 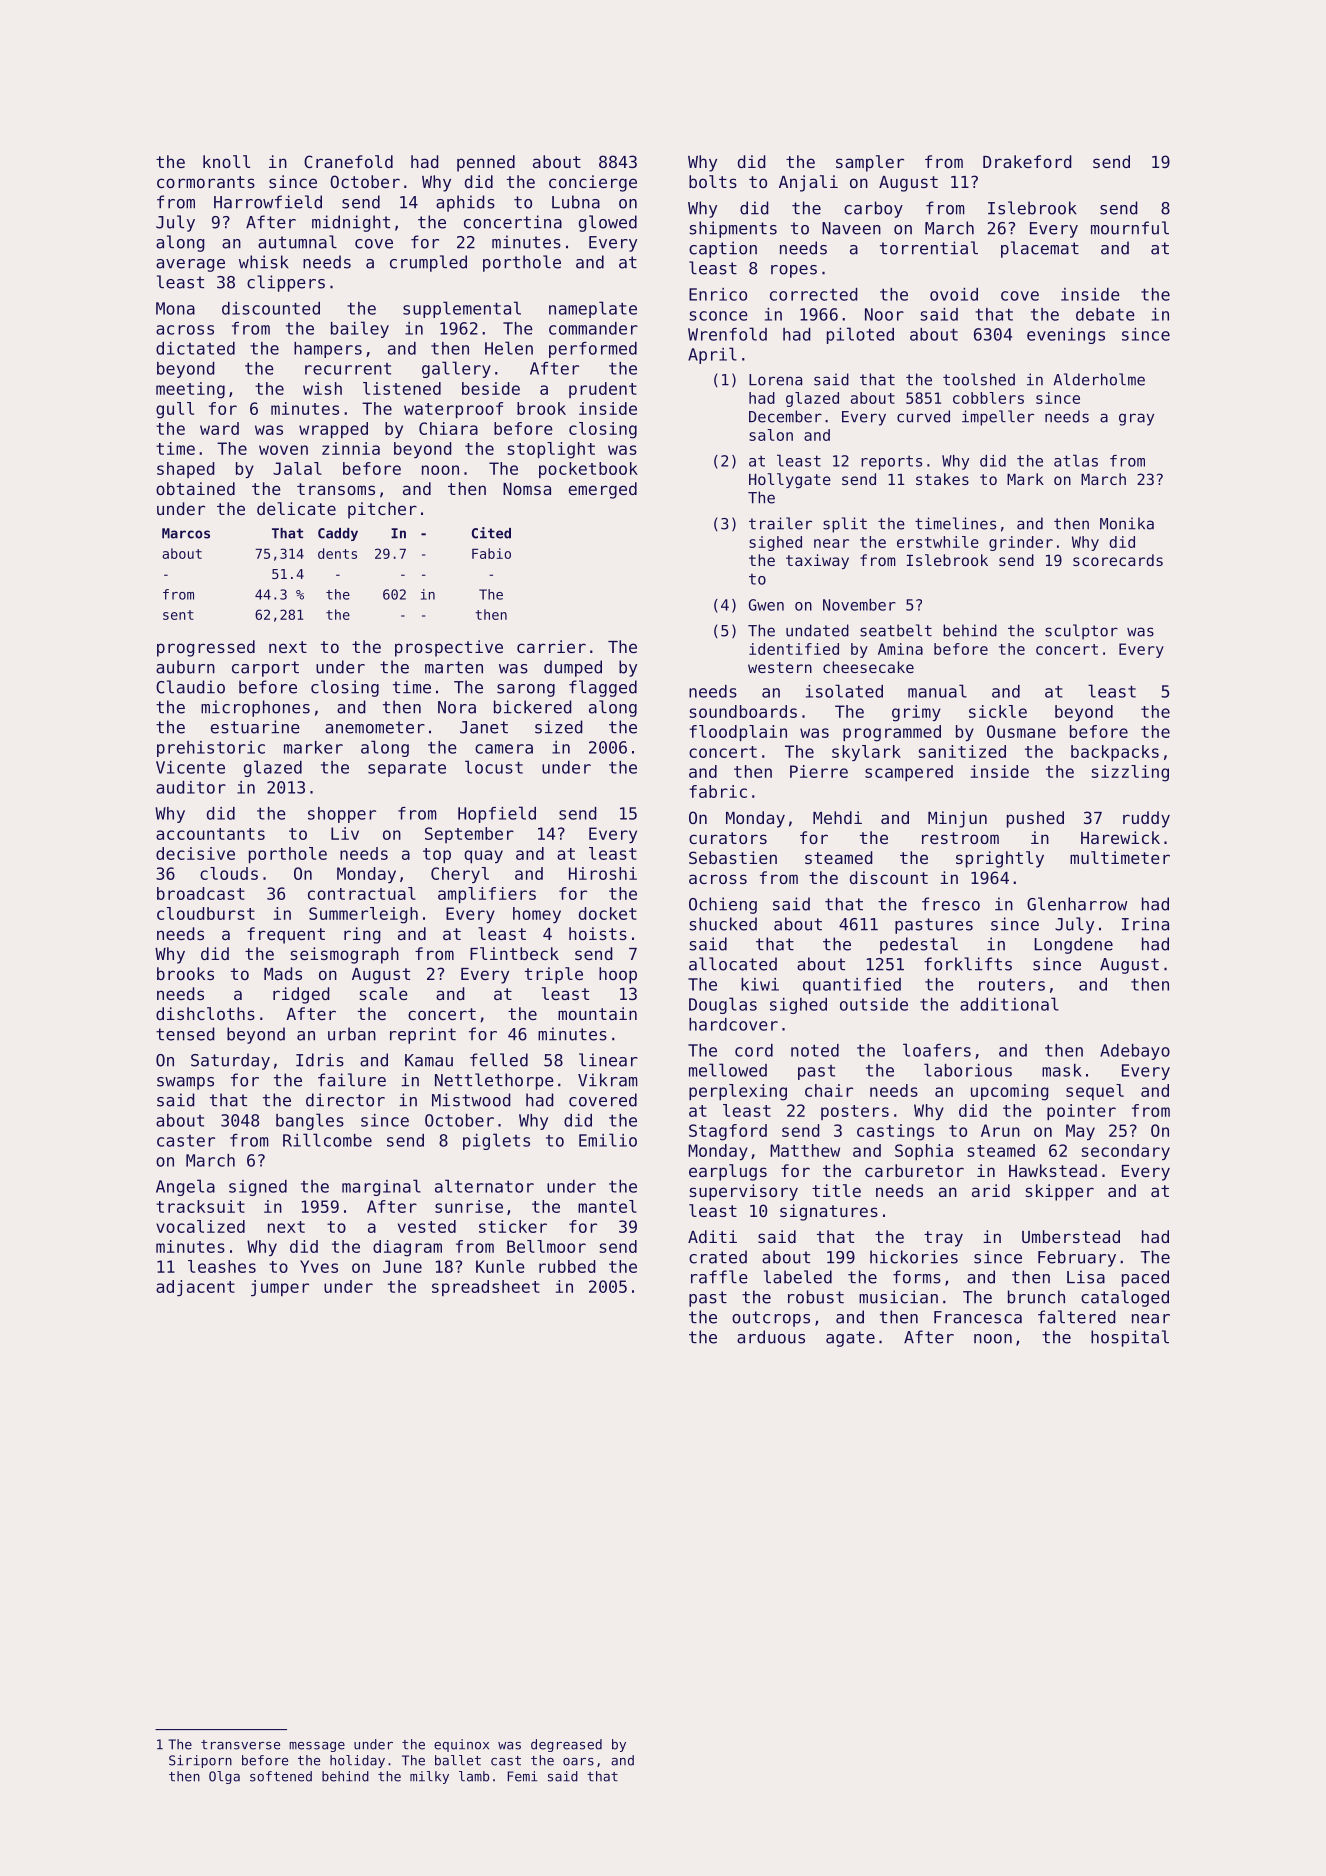 I want to click on oars, so click(x=578, y=1762).
